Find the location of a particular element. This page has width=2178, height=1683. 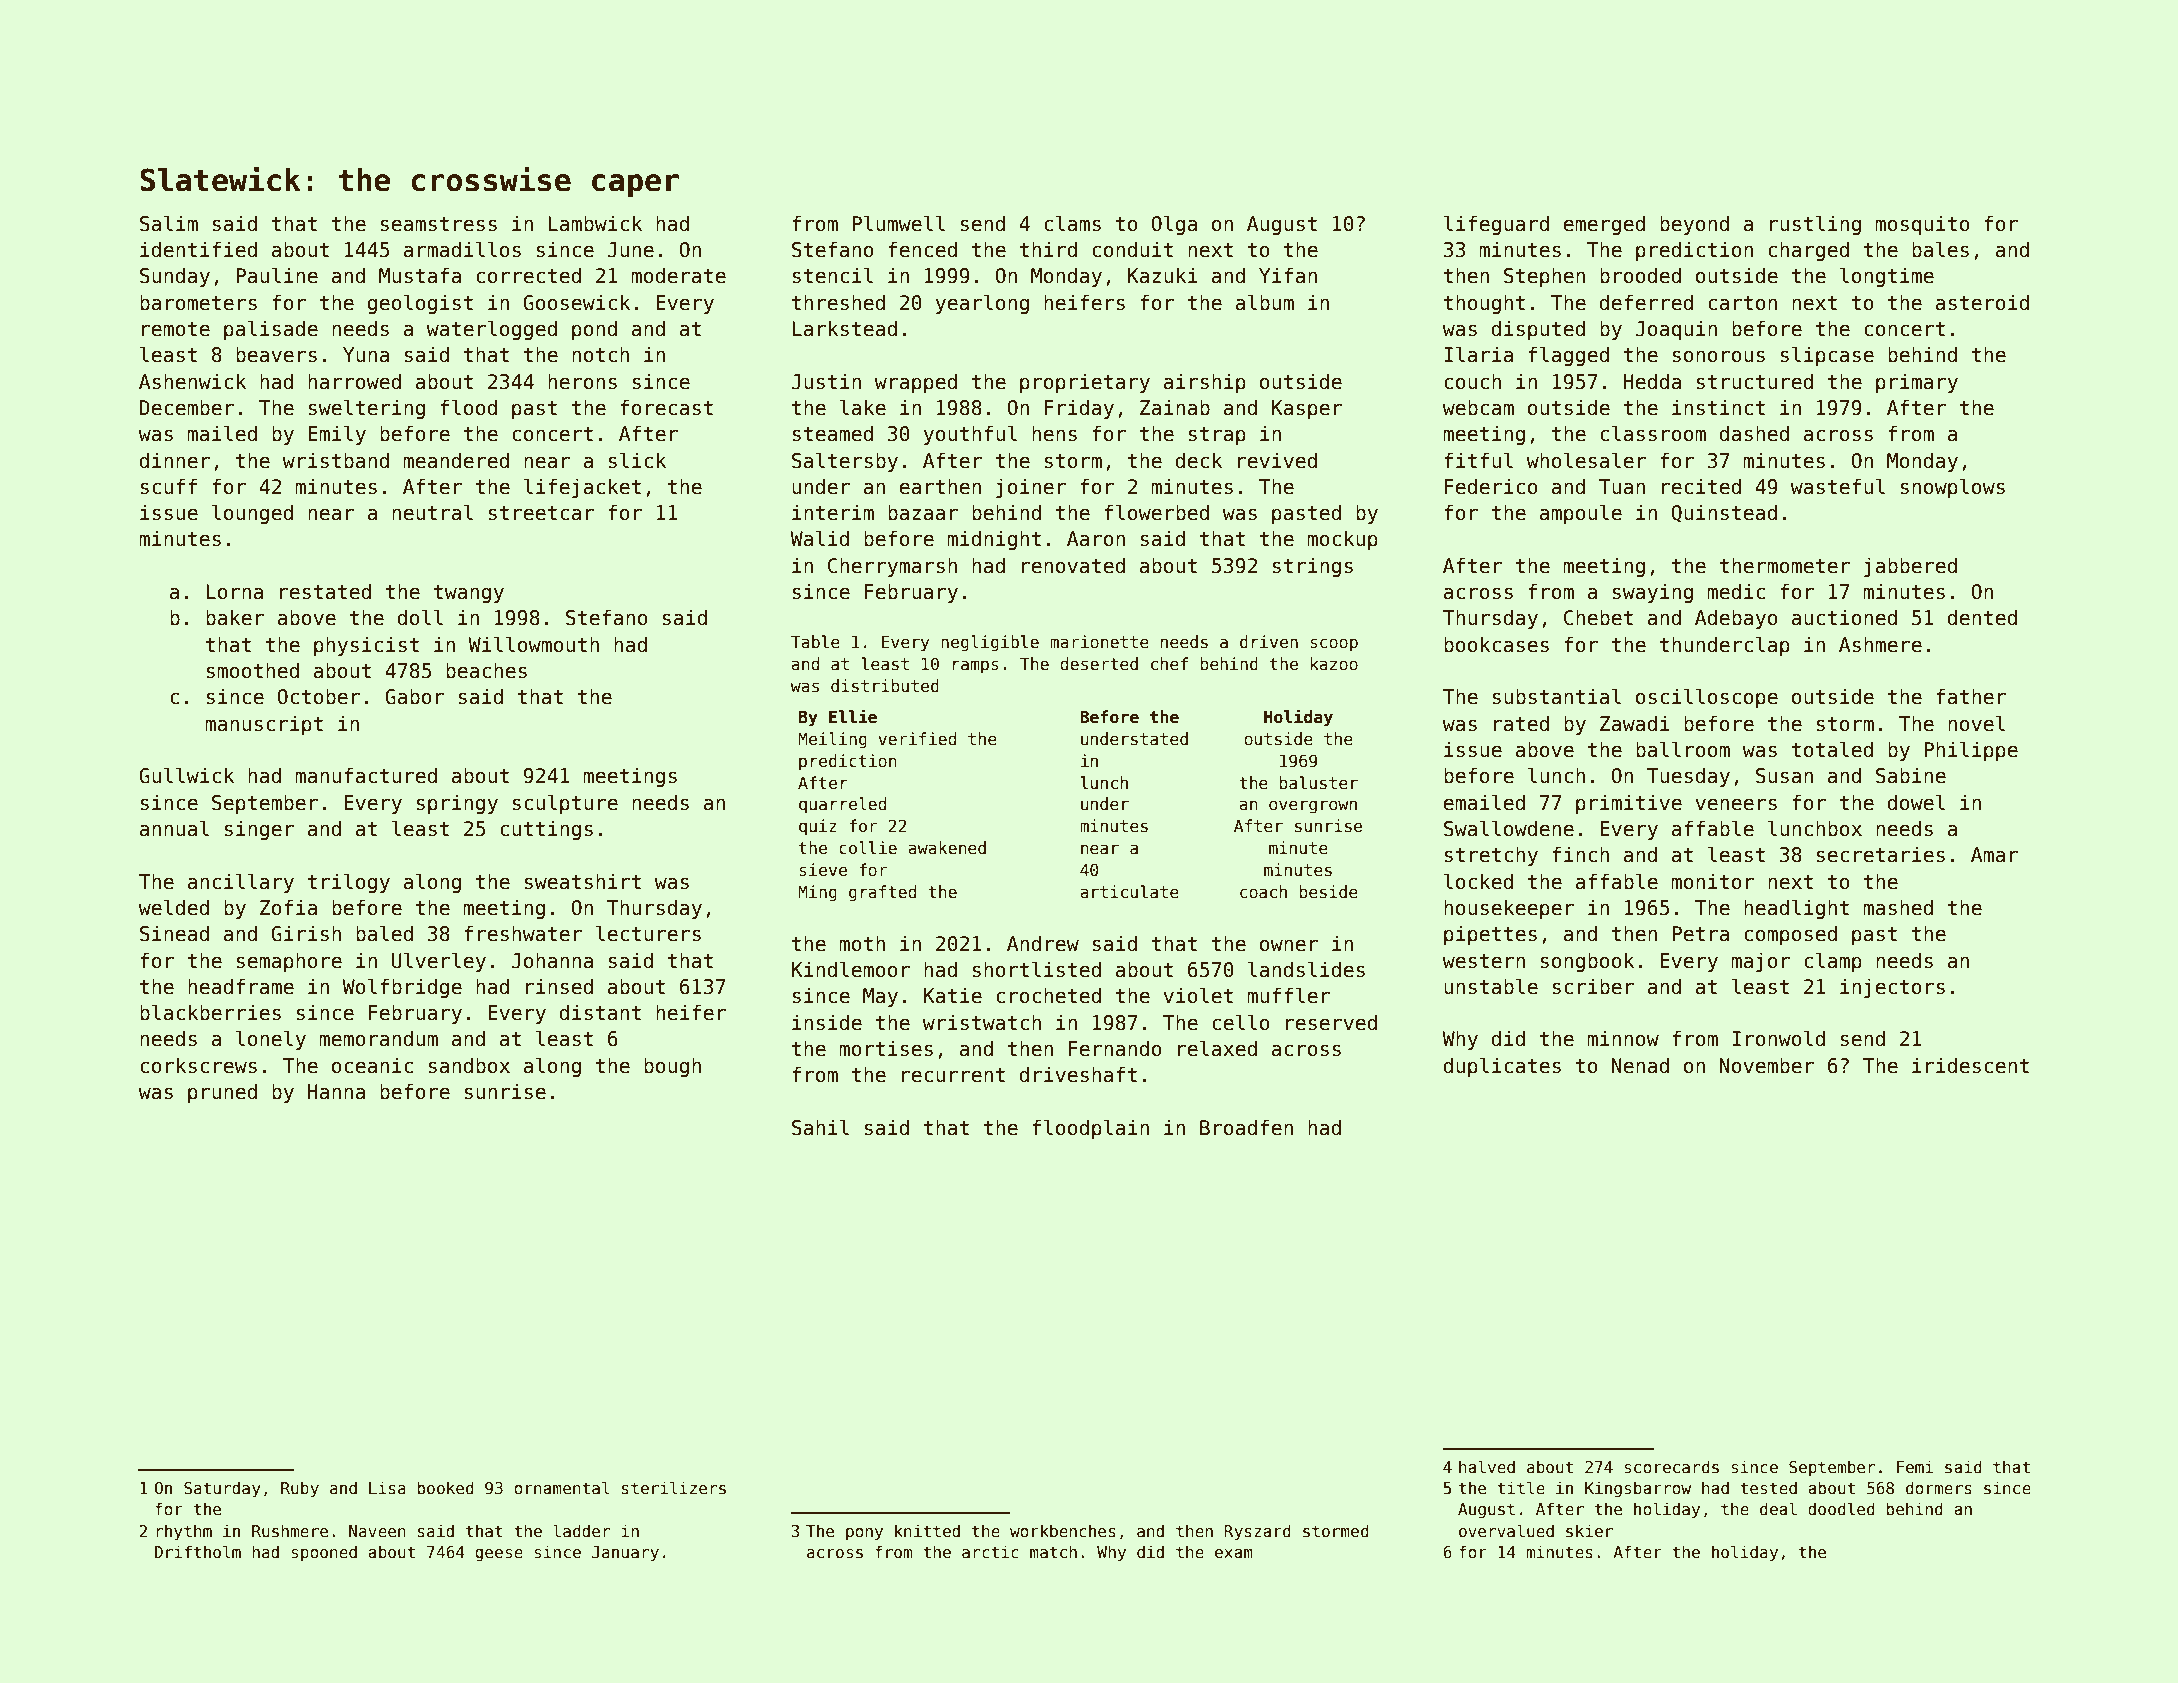

January is located at coordinates (625, 1554).
